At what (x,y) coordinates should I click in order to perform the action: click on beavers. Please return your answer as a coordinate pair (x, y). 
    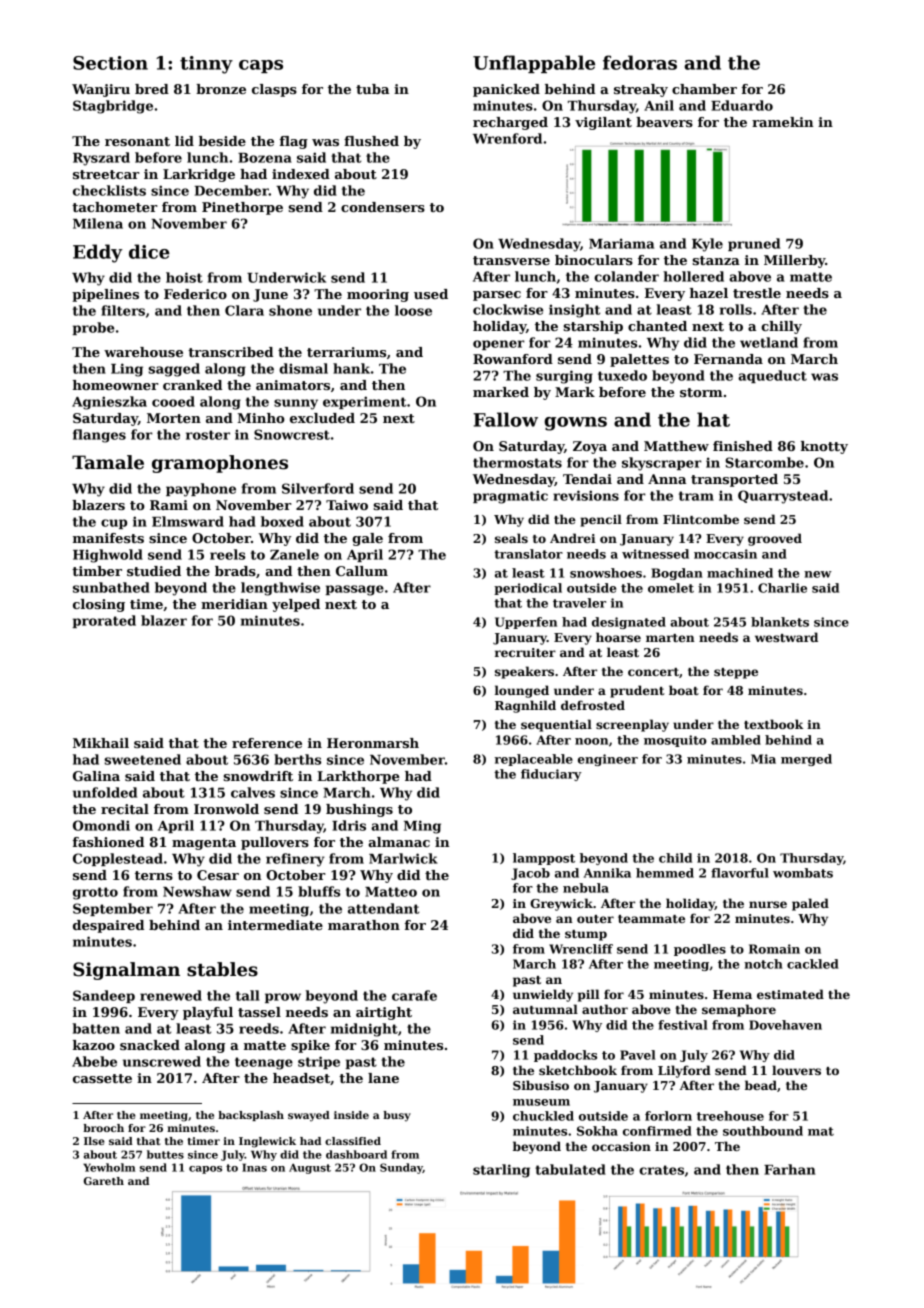
    Looking at the image, I should click on (664, 122).
